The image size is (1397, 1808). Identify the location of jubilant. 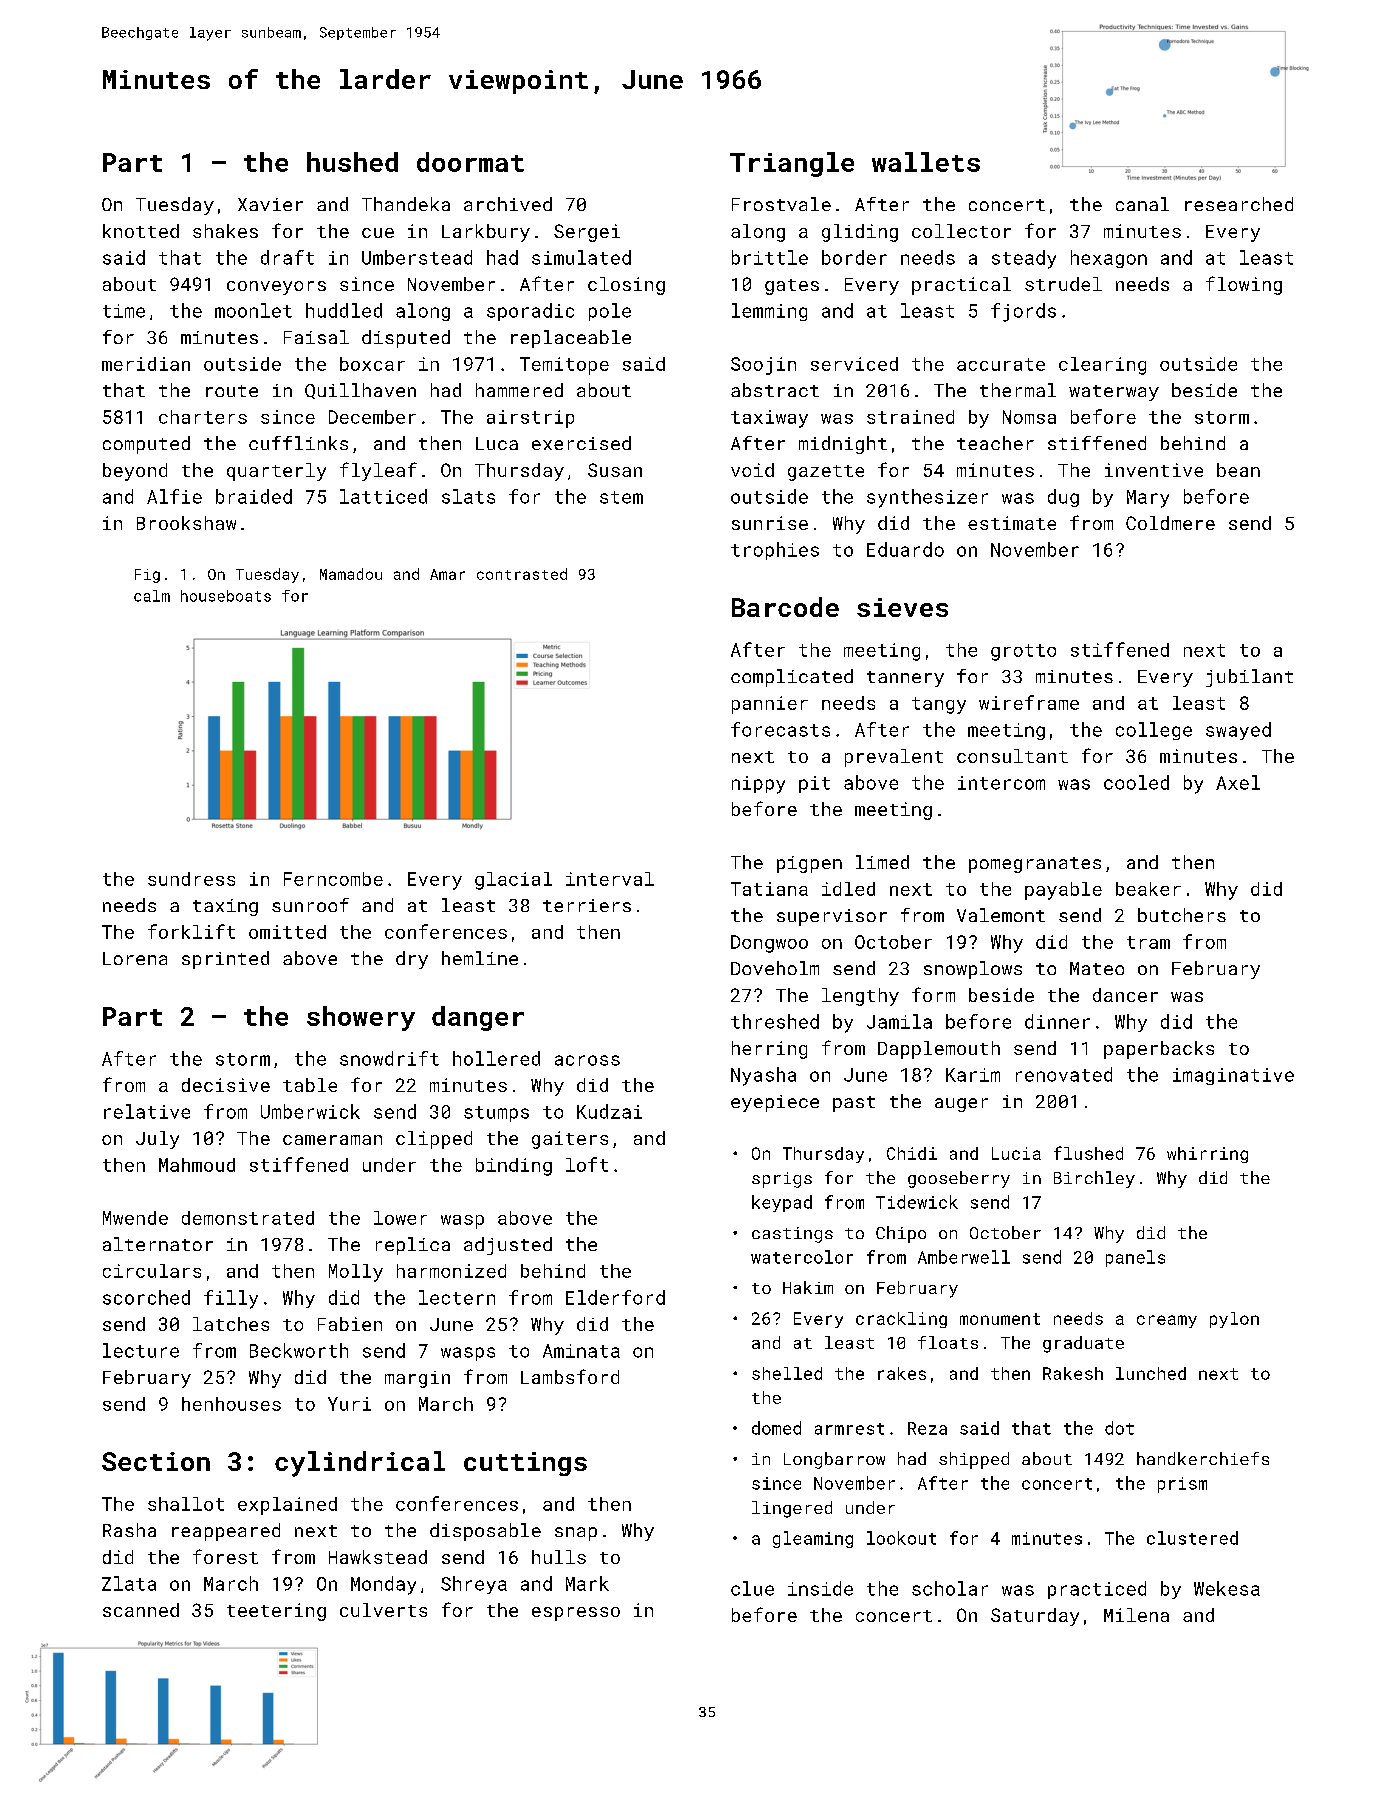
(1249, 678).
